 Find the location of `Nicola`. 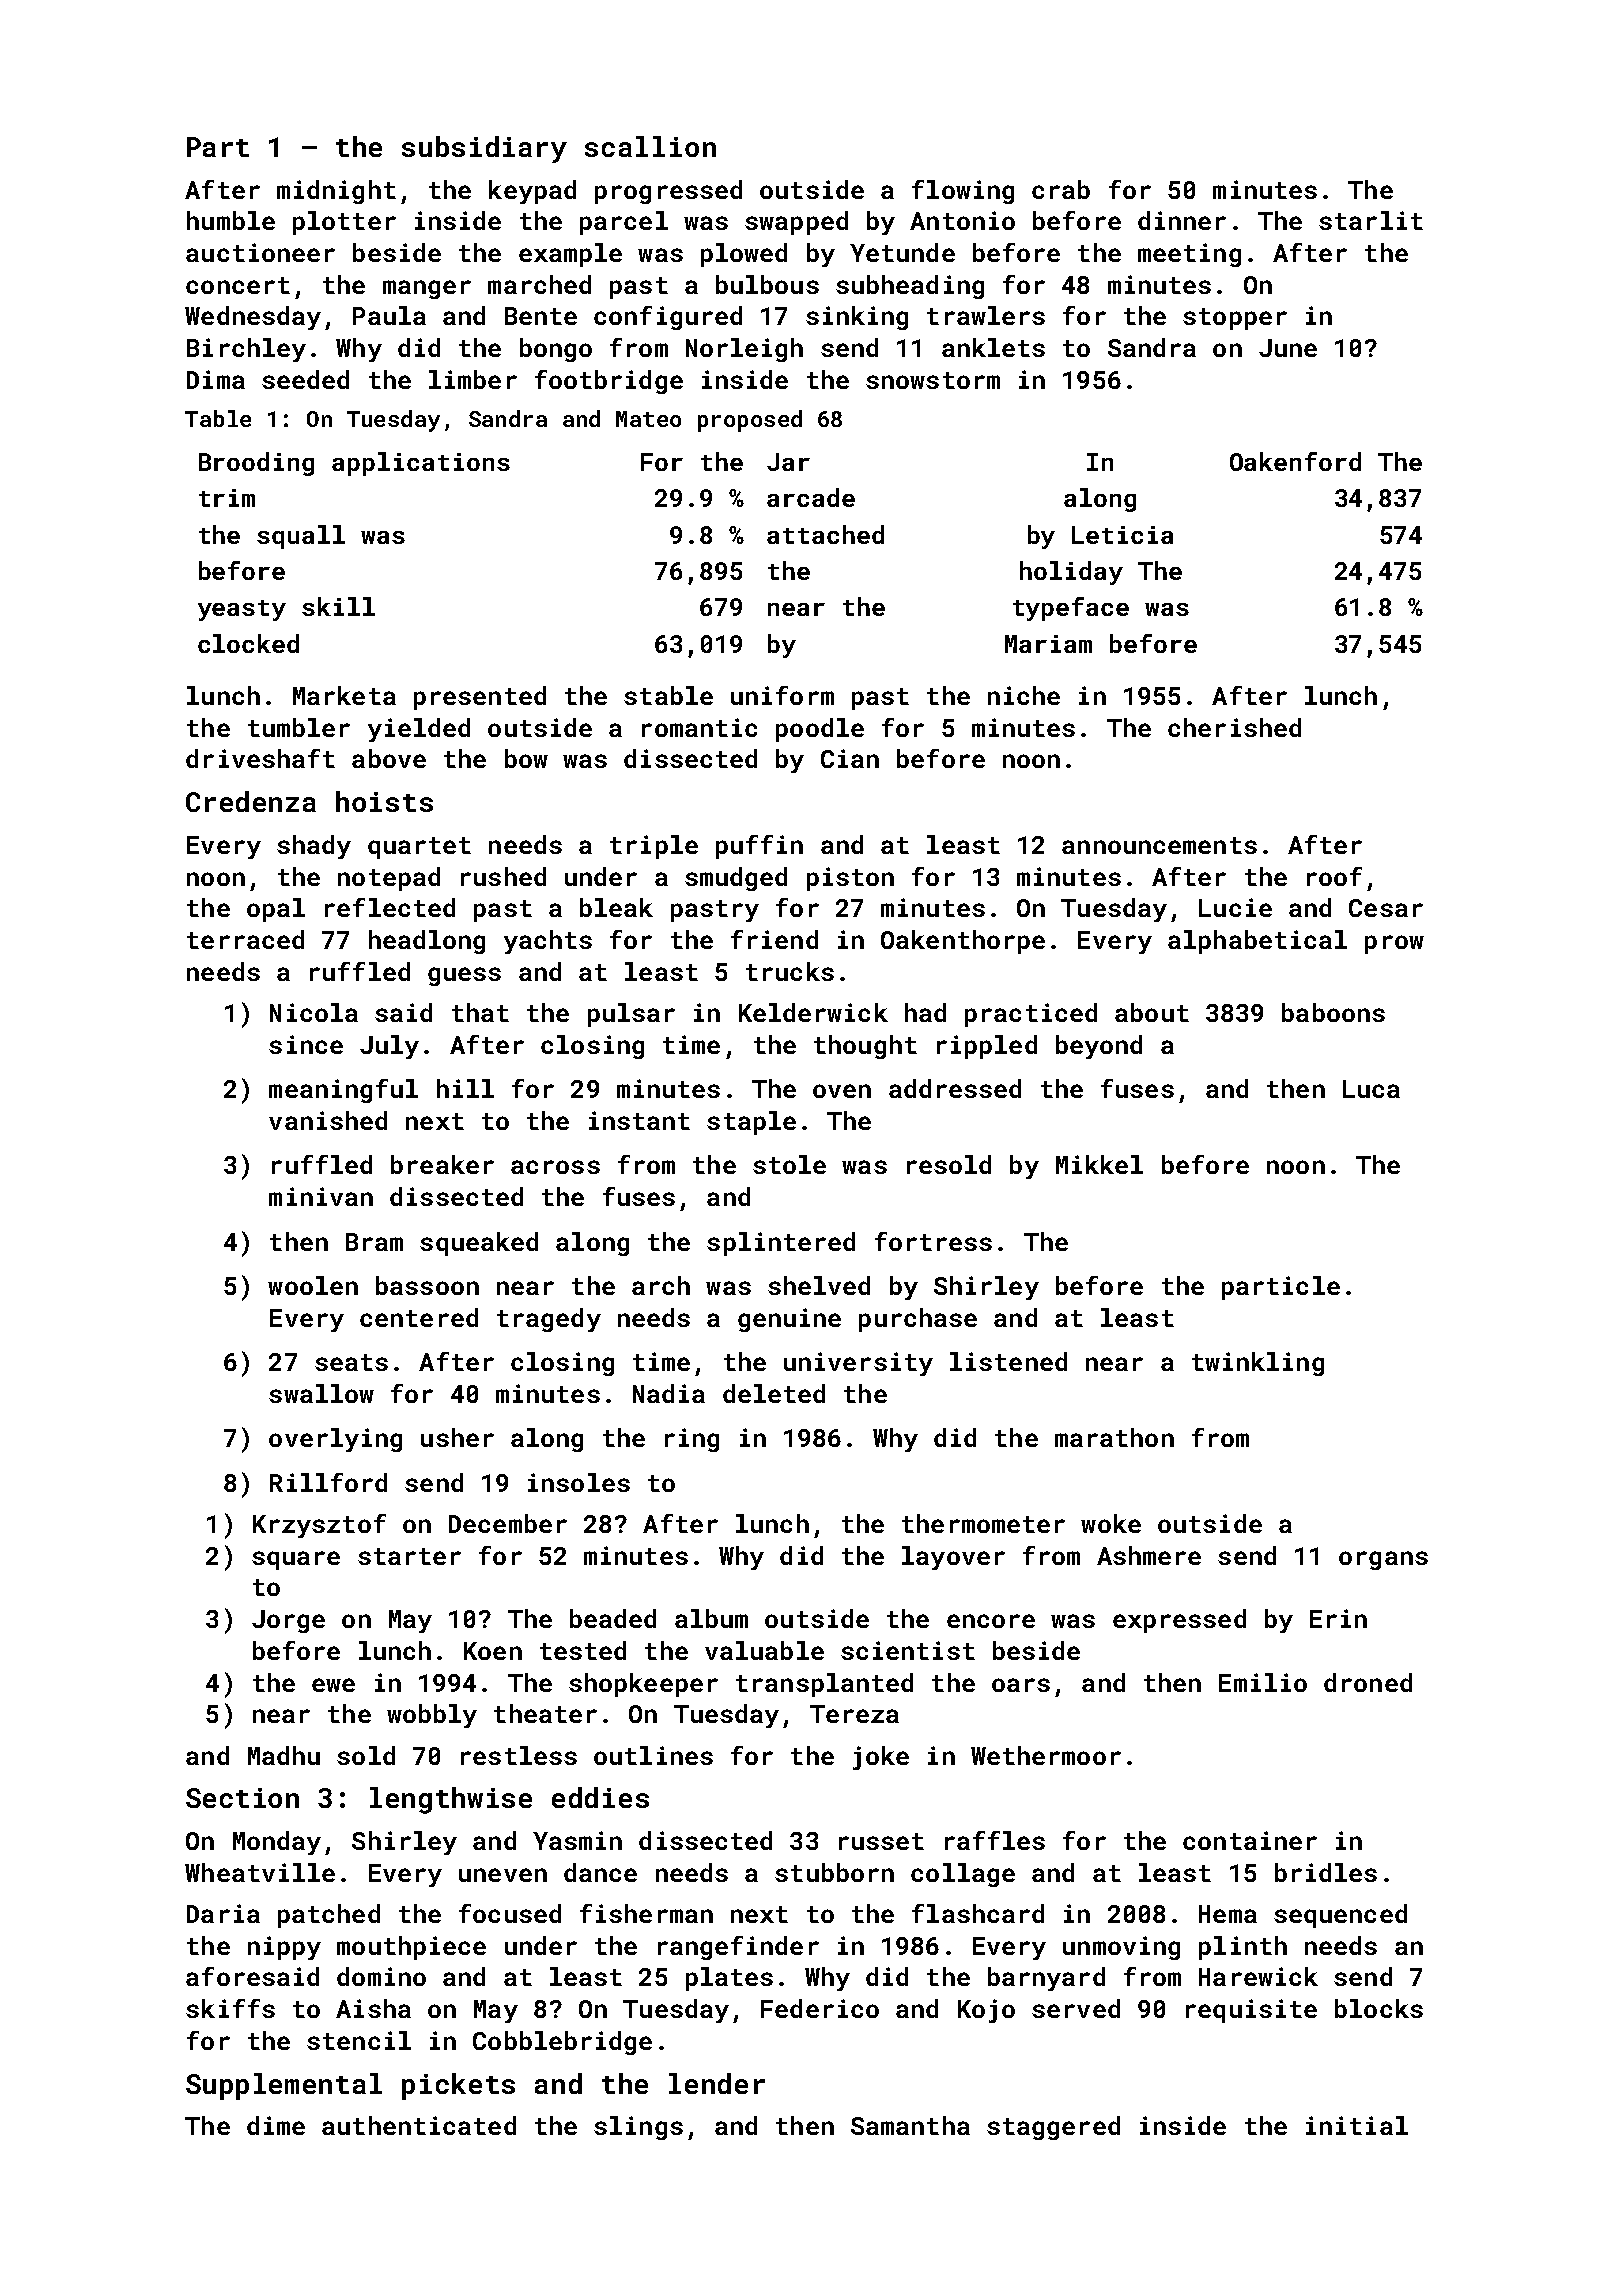

Nicola is located at coordinates (314, 1012).
